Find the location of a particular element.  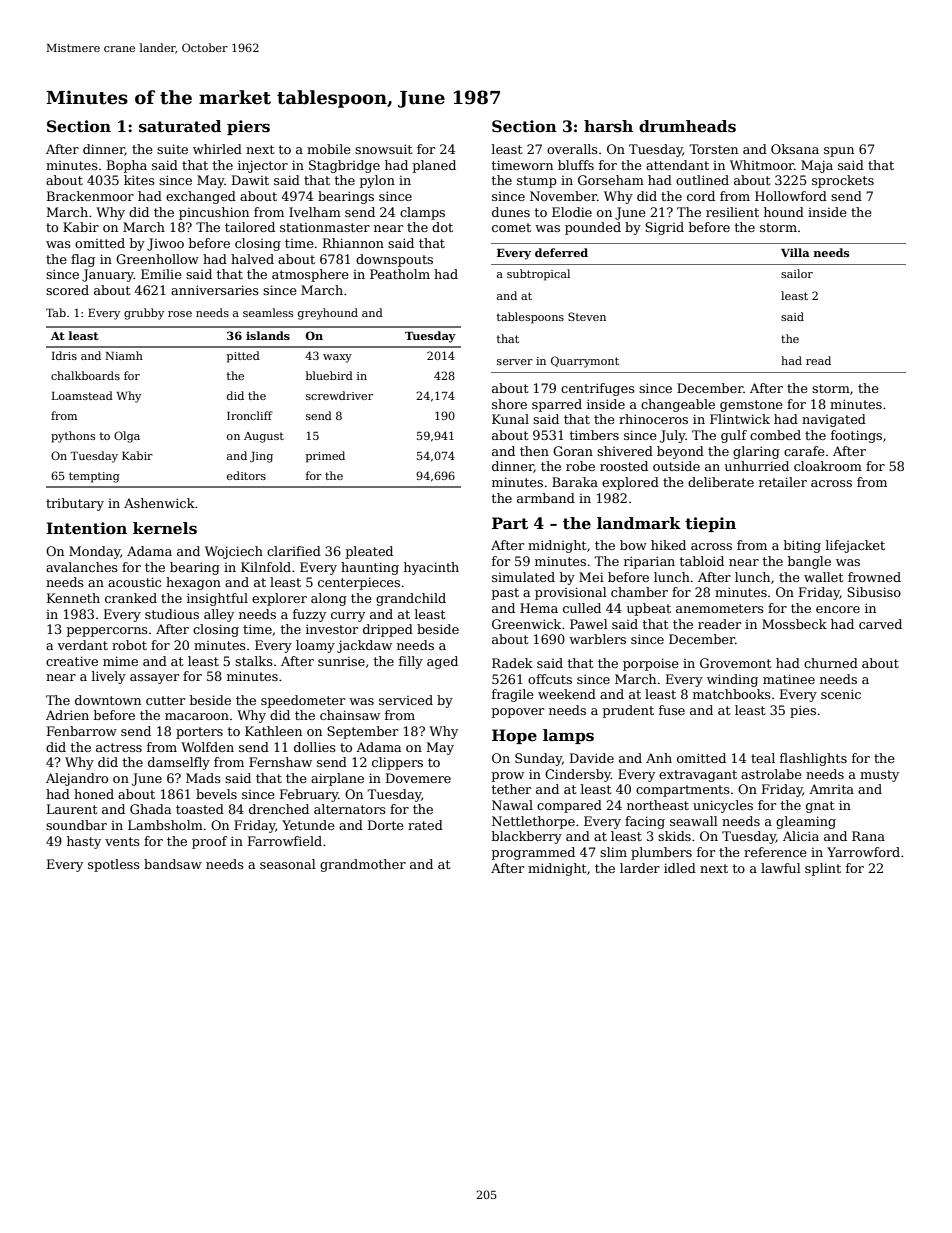

anemometers is located at coordinates (720, 608).
